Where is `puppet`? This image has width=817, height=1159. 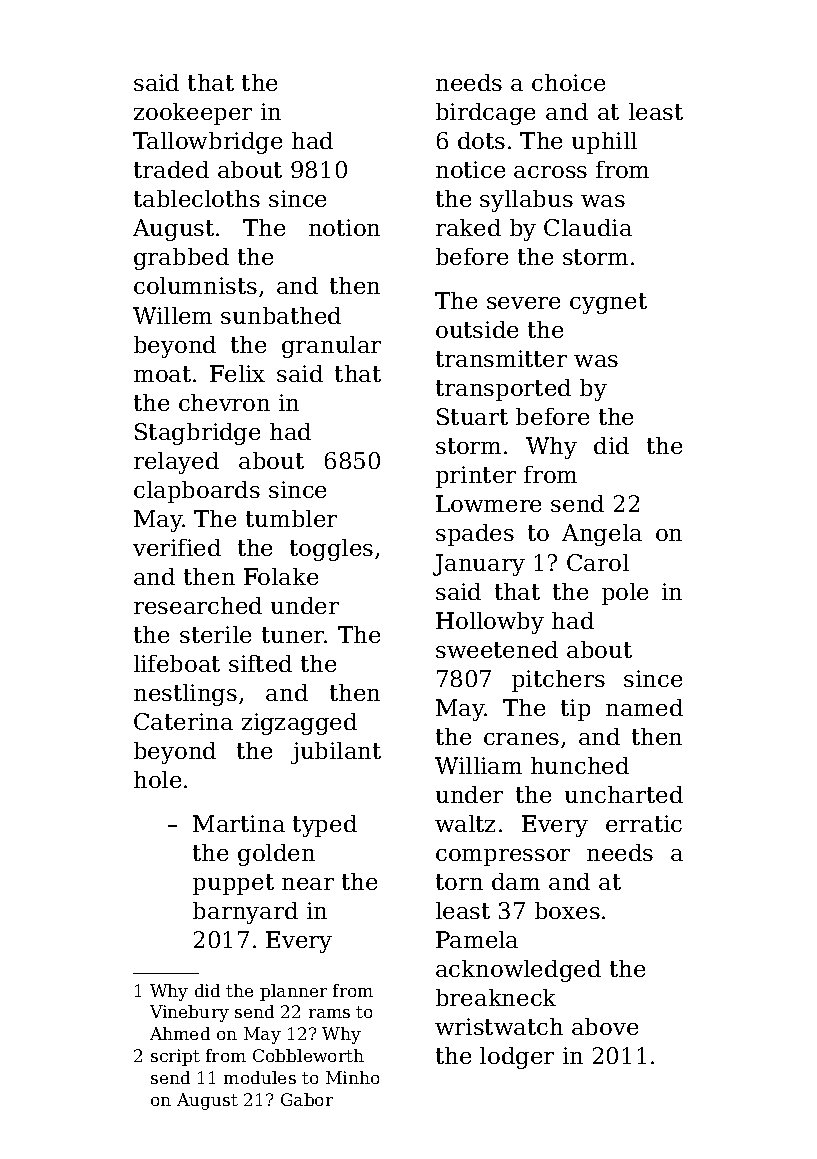
puppet is located at coordinates (233, 884).
